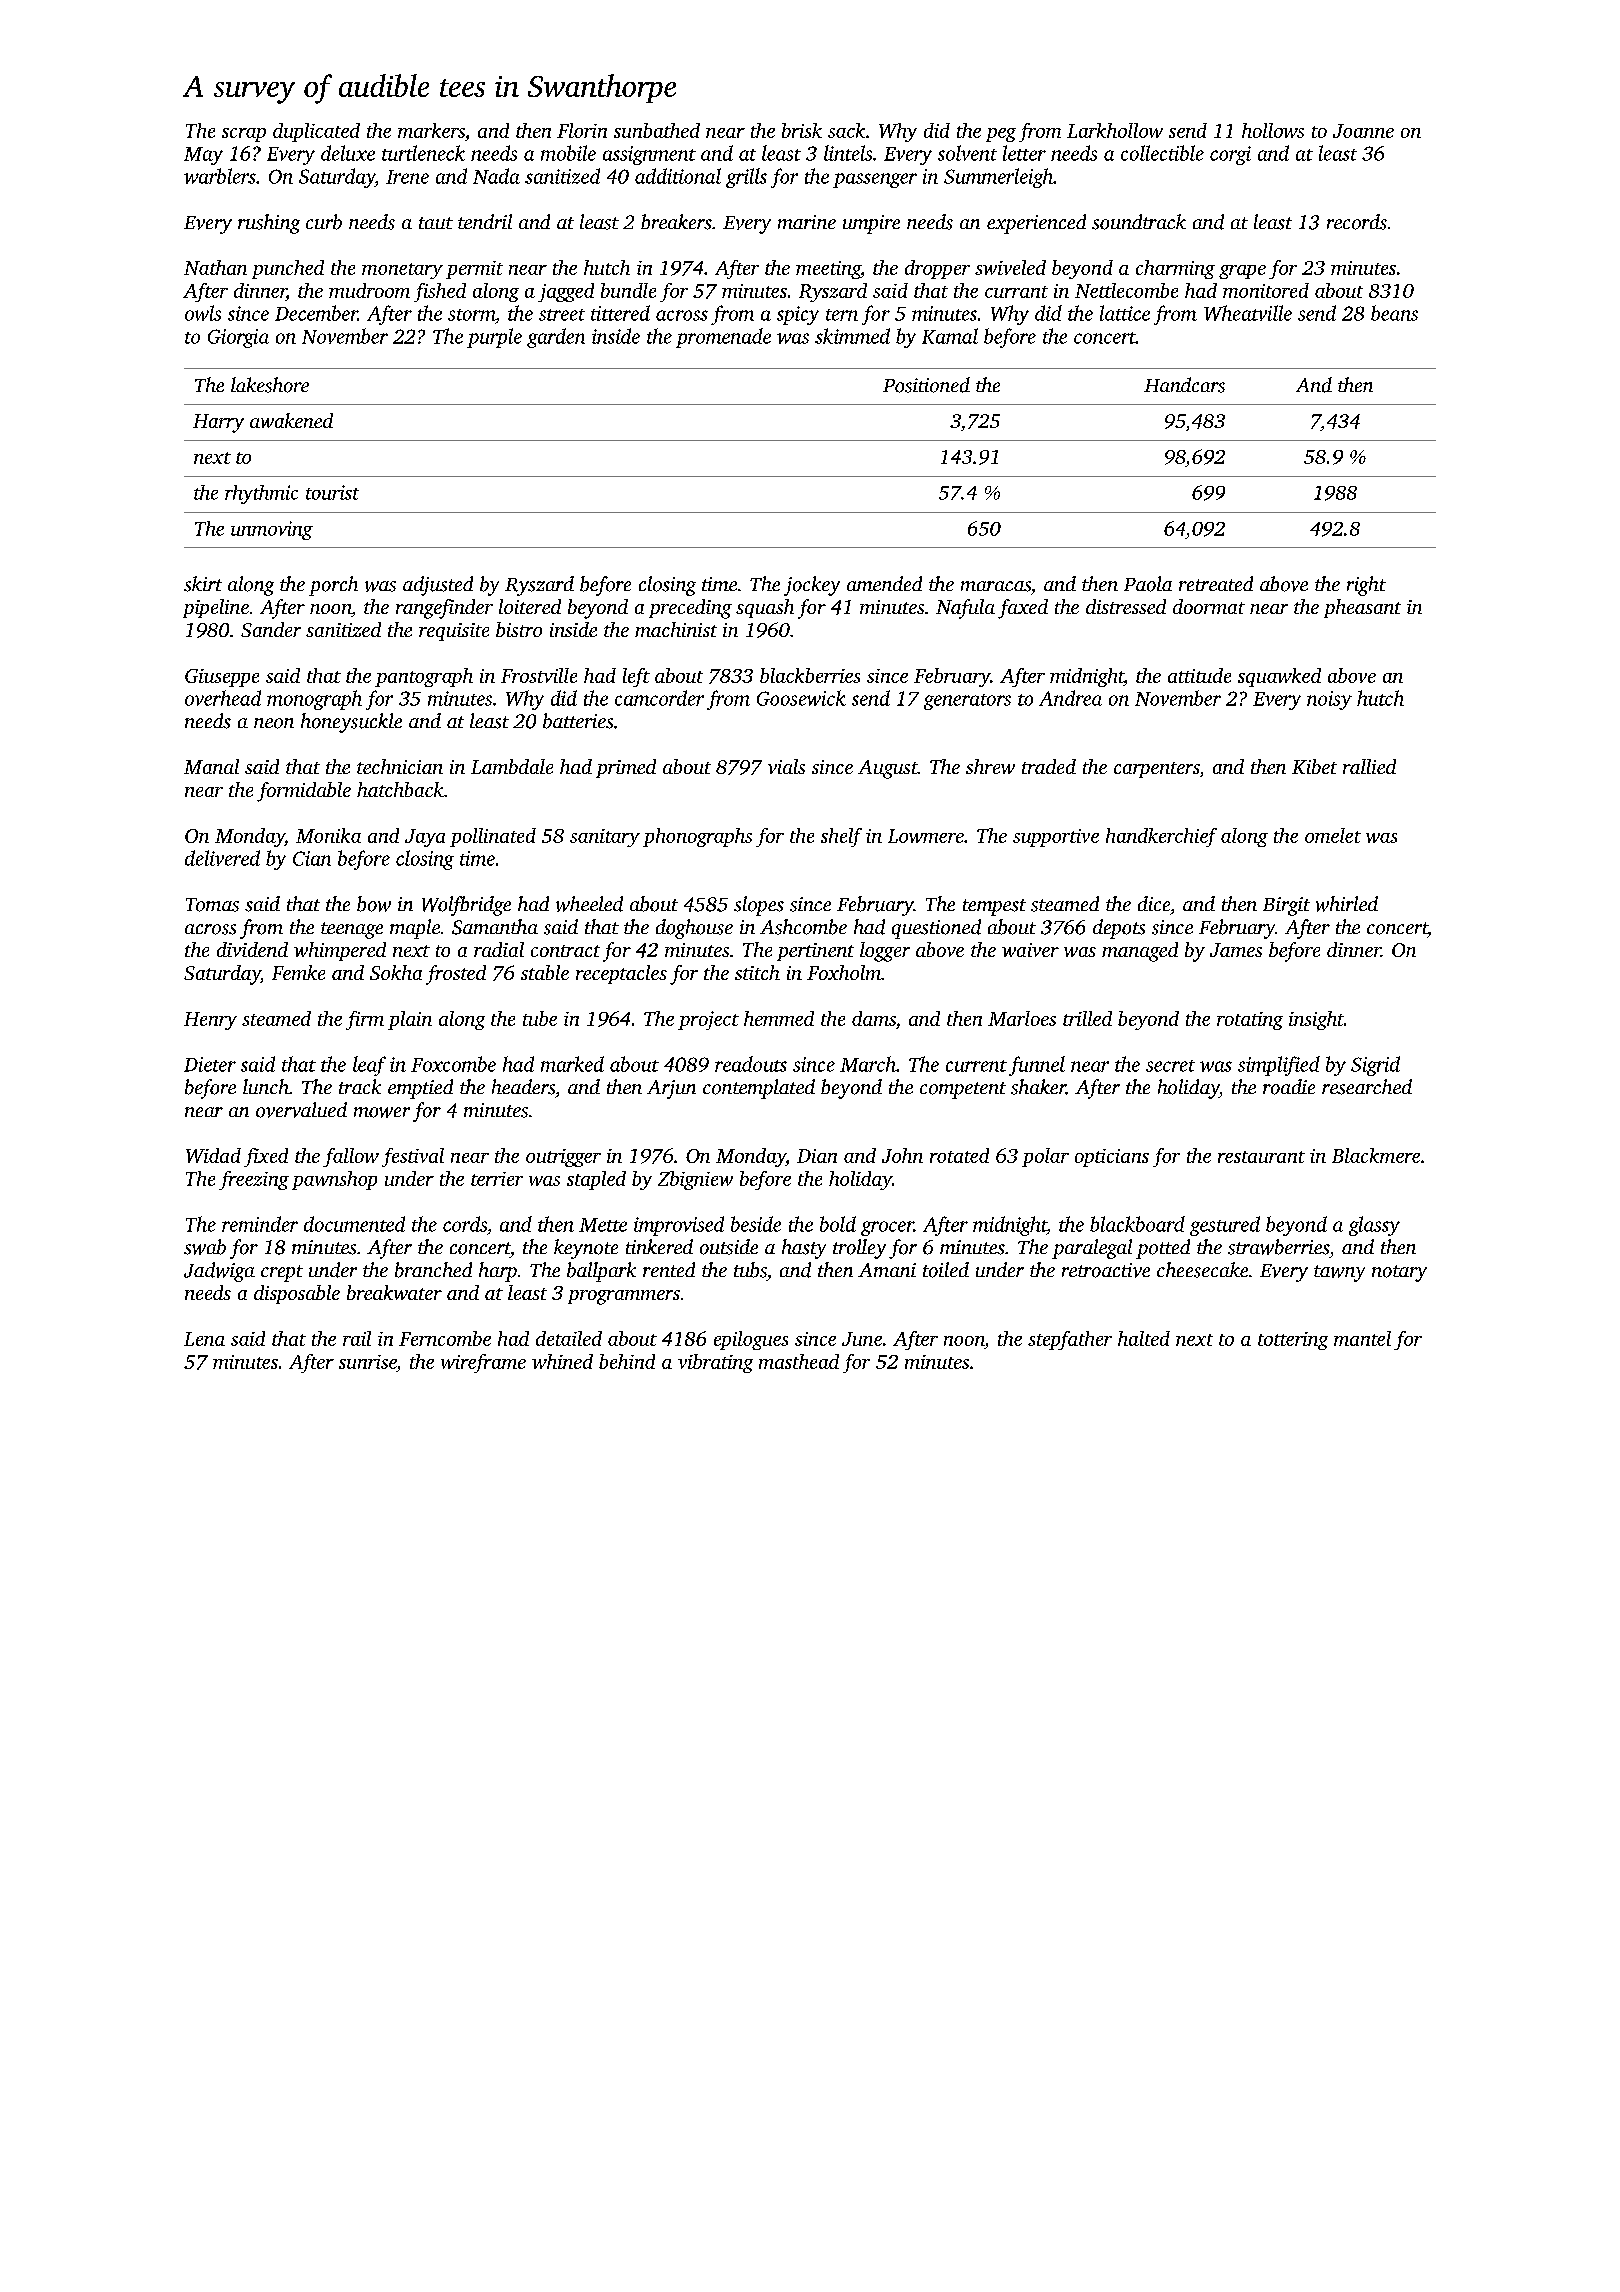 The image size is (1620, 2292). What do you see at coordinates (213, 1155) in the document?
I see `Widad` at bounding box center [213, 1155].
